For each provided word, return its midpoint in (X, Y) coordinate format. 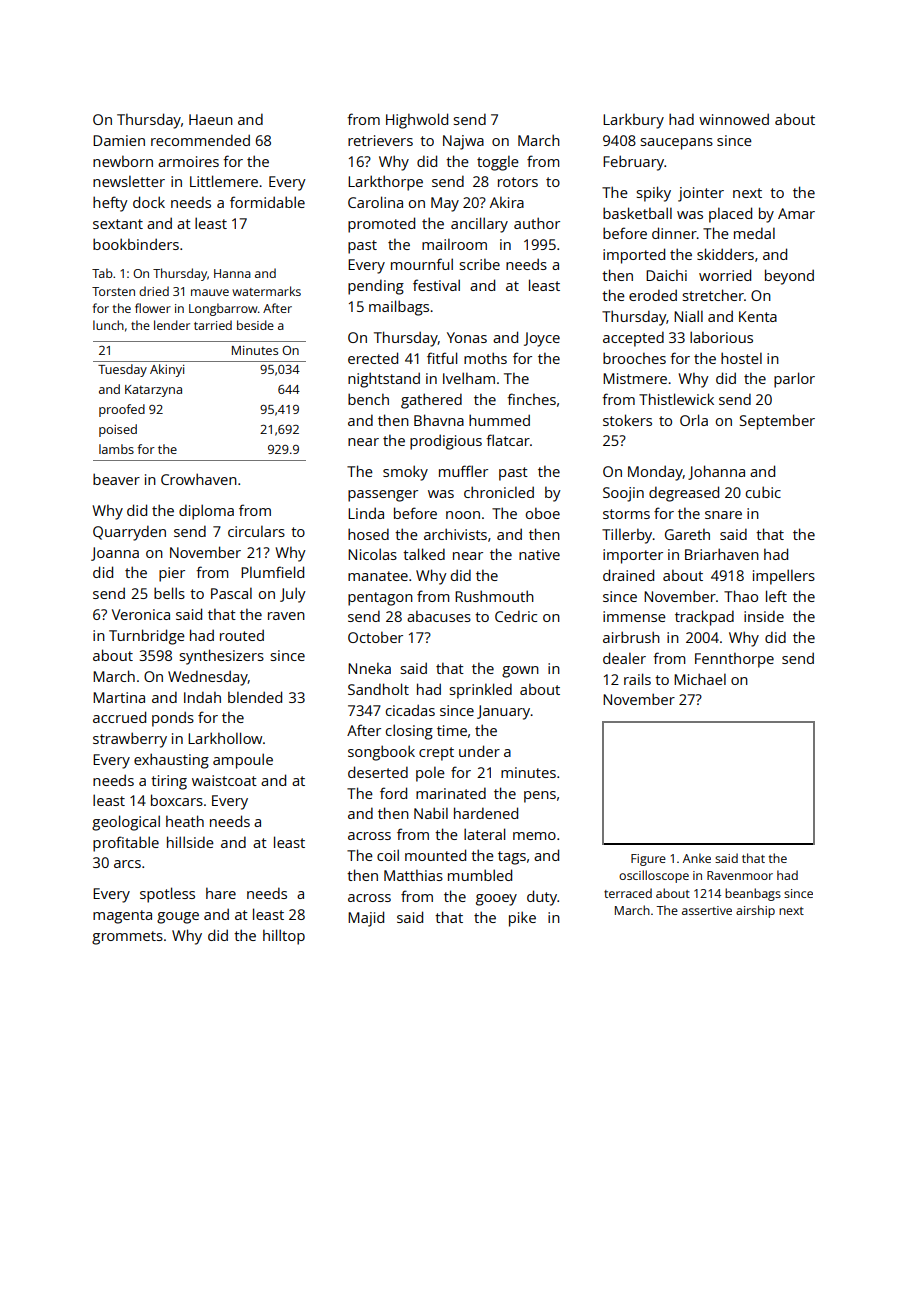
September (777, 422)
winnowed (734, 119)
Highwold (417, 121)
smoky (405, 473)
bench (368, 399)
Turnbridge (147, 637)
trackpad (704, 618)
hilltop (284, 937)
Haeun (211, 119)
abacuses (439, 616)
